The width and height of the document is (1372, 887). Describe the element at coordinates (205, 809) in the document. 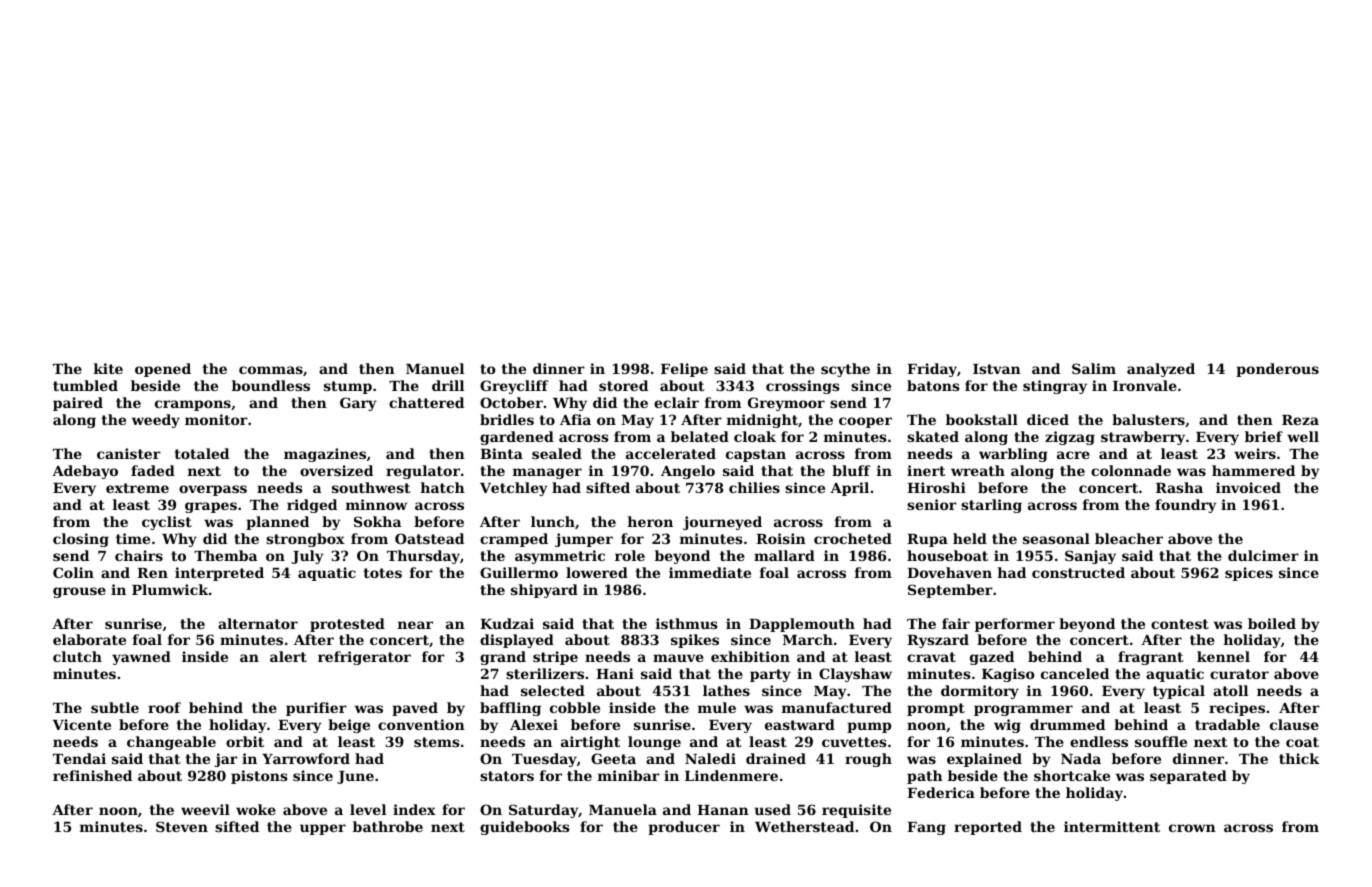

I see `weevil` at that location.
